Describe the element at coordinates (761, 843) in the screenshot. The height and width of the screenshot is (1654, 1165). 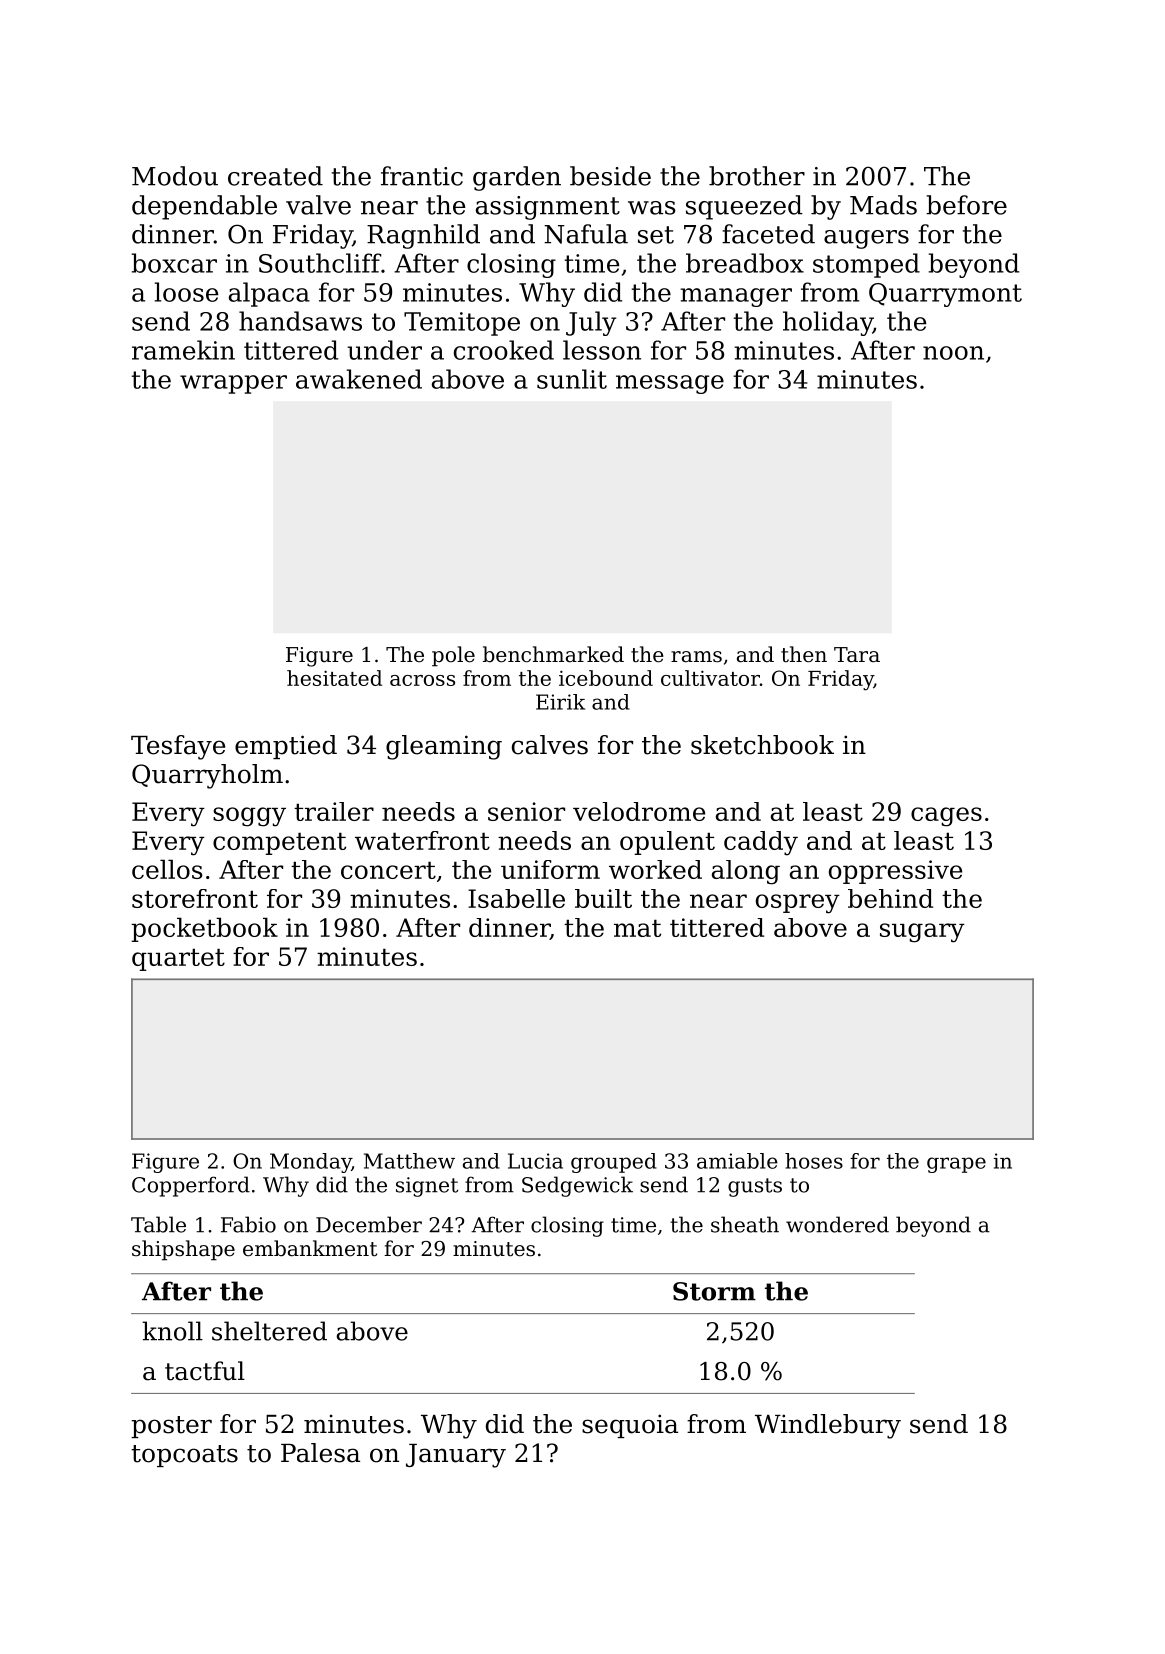
I see `caddy` at that location.
